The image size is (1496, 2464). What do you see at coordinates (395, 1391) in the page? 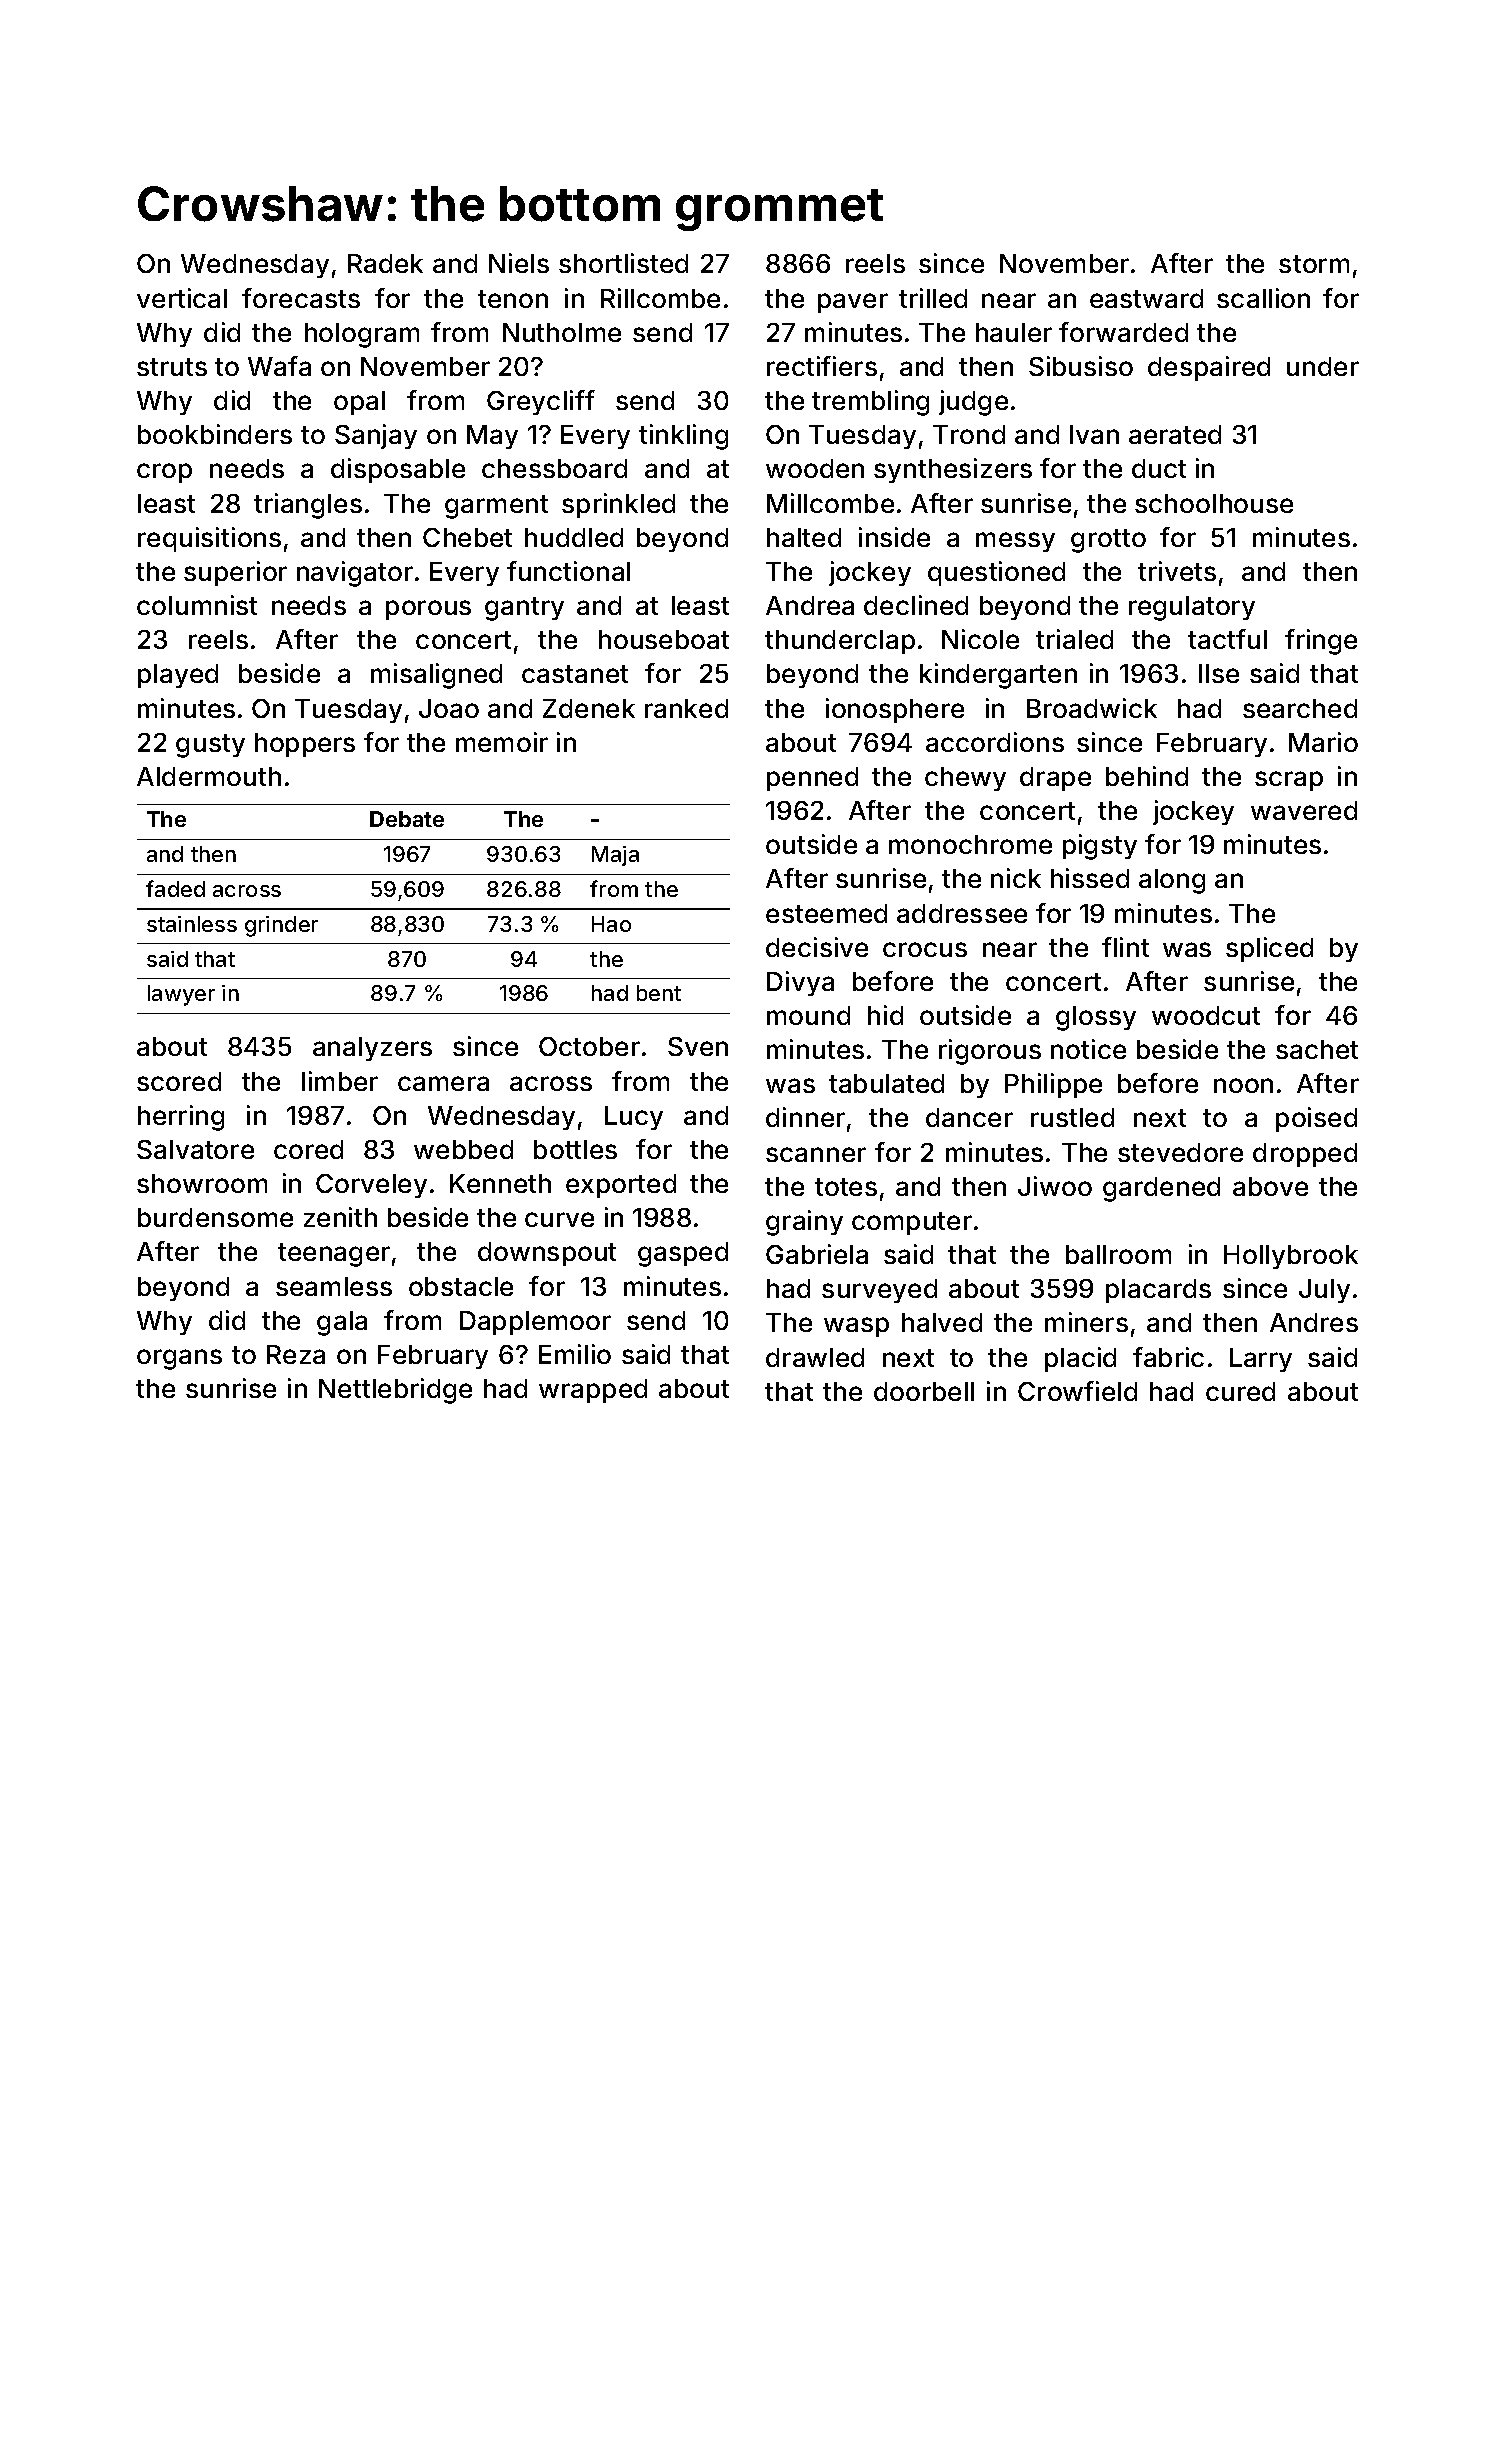
I see `Nettlebridge` at bounding box center [395, 1391].
